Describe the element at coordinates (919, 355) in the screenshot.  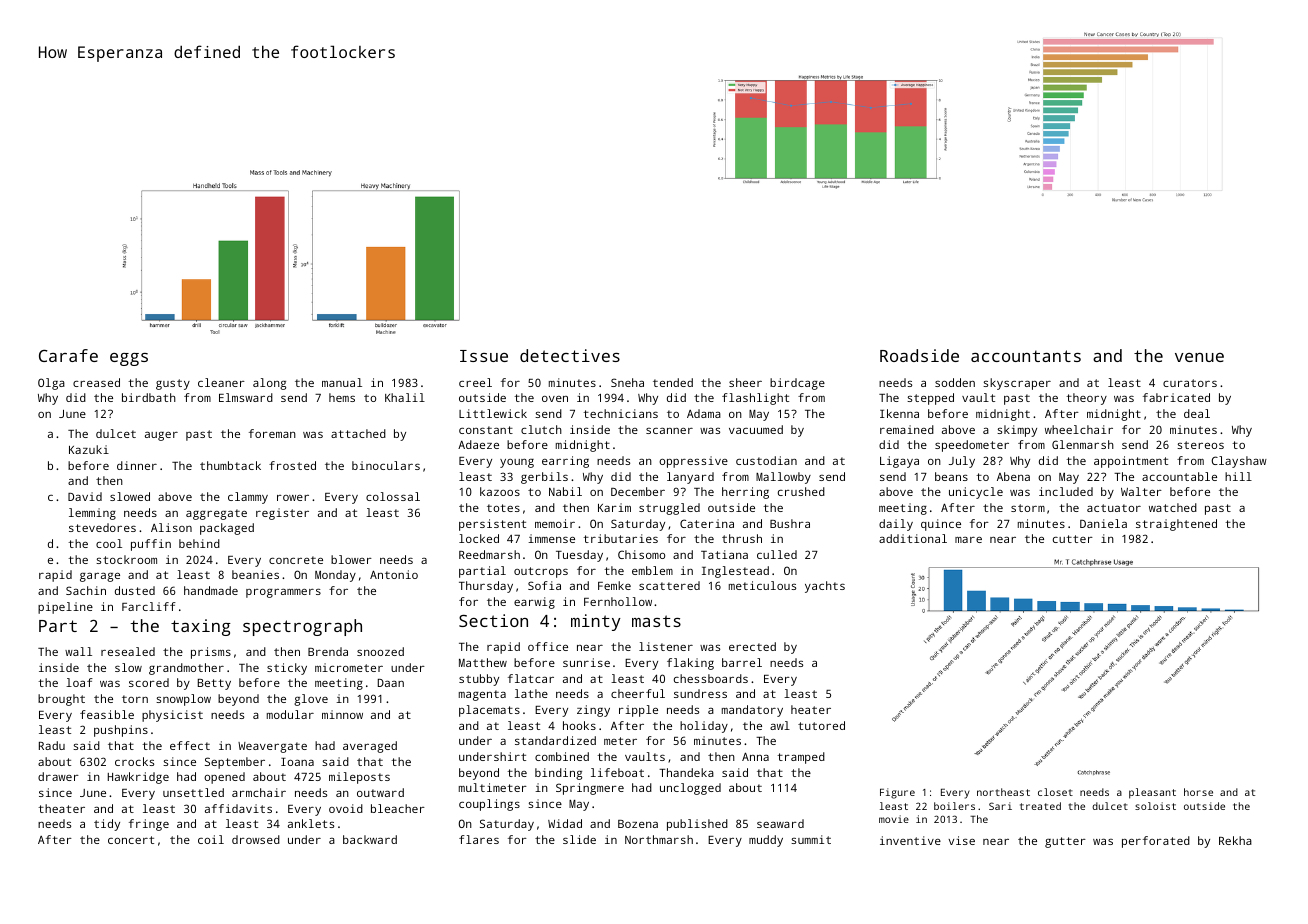
I see `Roadside` at that location.
